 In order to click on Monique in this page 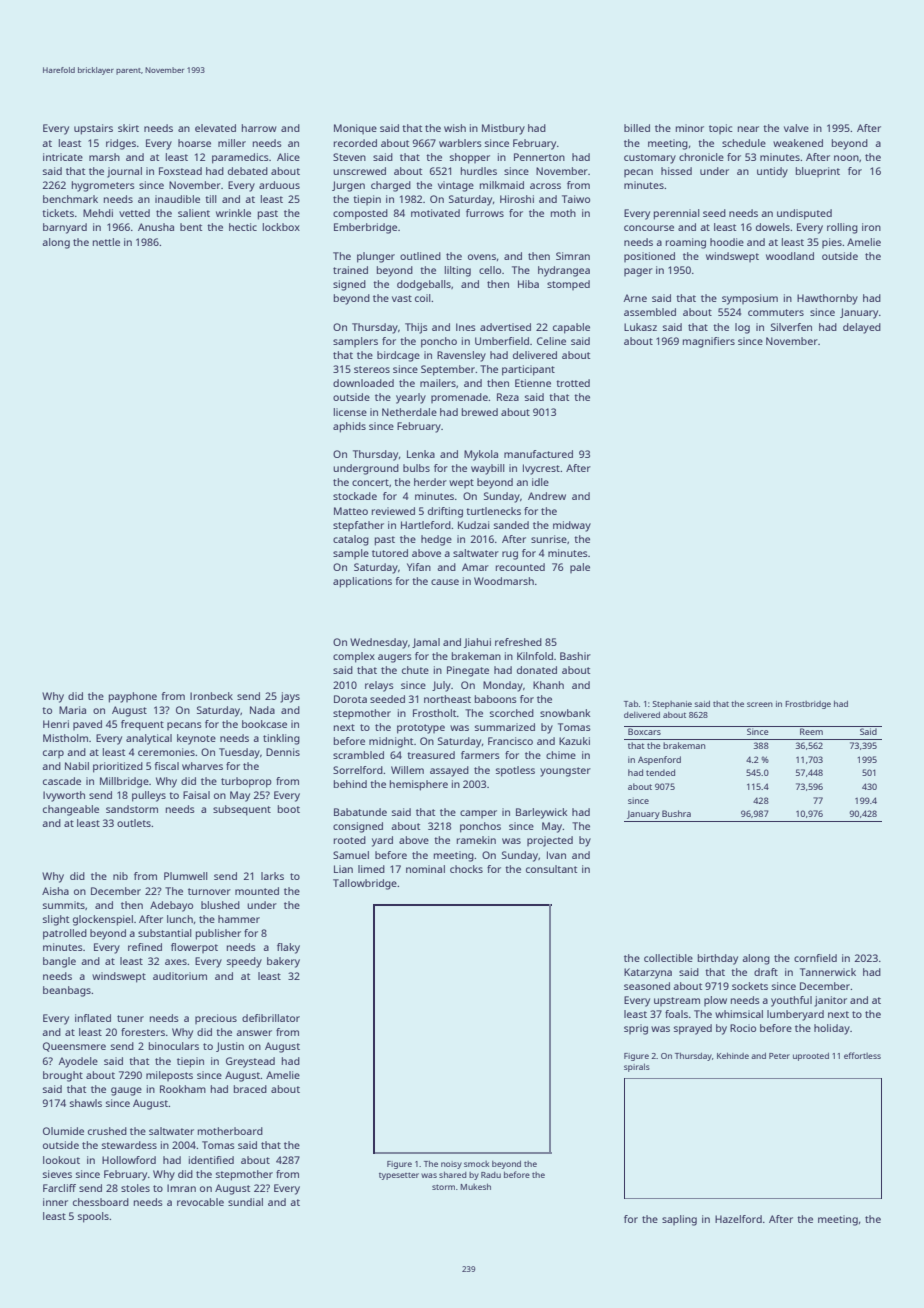, I will do `click(355, 129)`.
